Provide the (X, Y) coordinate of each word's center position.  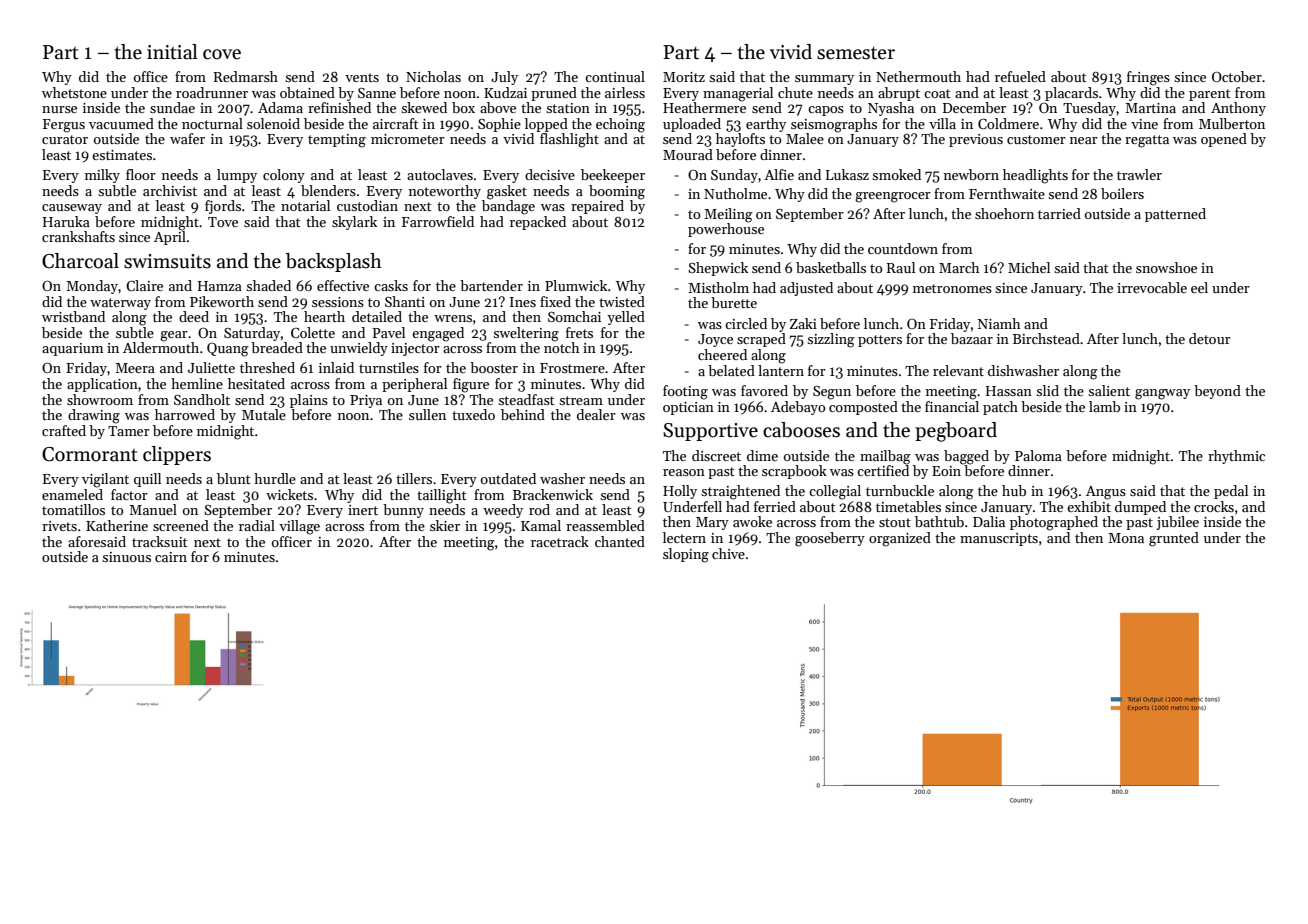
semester (856, 53)
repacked (538, 223)
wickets (289, 494)
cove (222, 54)
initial (172, 52)
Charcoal (80, 261)
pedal (1231, 492)
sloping (686, 555)
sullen (427, 414)
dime (762, 455)
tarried (1059, 213)
